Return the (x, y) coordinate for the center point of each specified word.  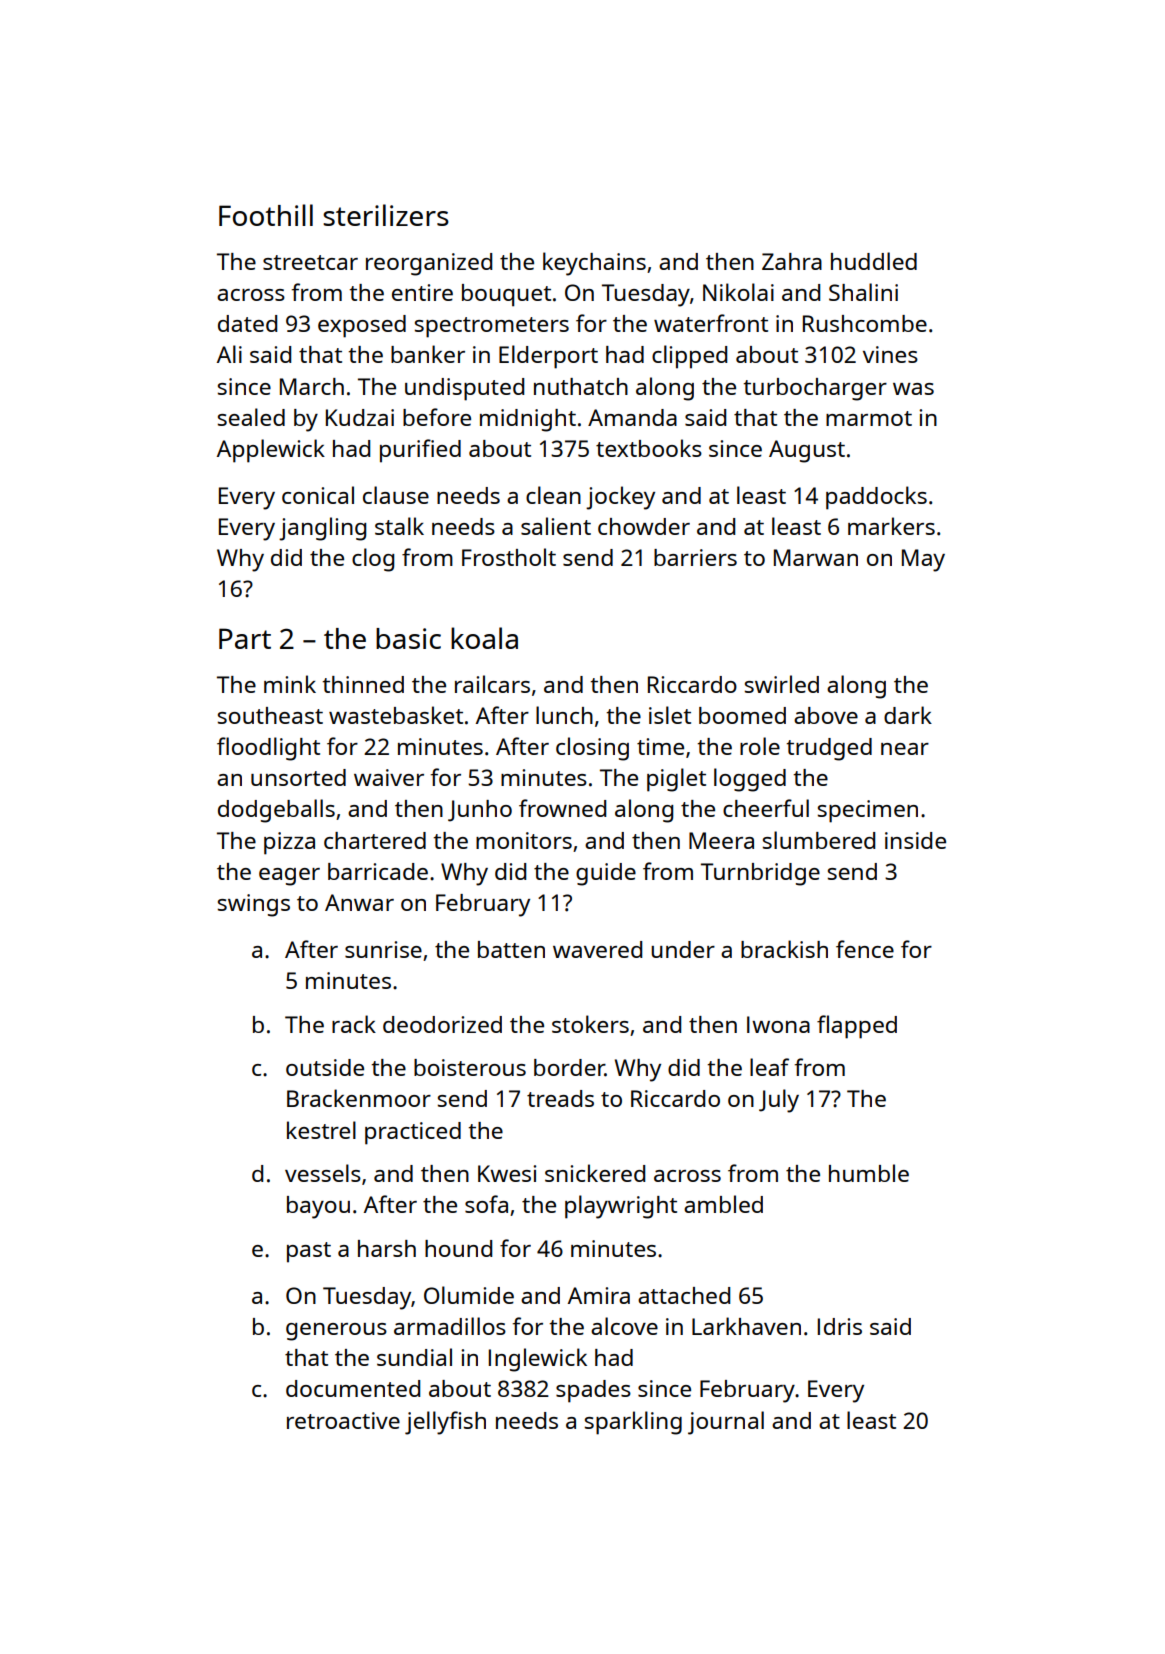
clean (553, 495)
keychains (594, 264)
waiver (389, 777)
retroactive (343, 1420)
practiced (413, 1133)
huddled (874, 261)
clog (373, 560)
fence (865, 949)
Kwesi (507, 1173)
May (923, 560)
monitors (524, 840)
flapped (857, 1027)
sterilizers (386, 215)
